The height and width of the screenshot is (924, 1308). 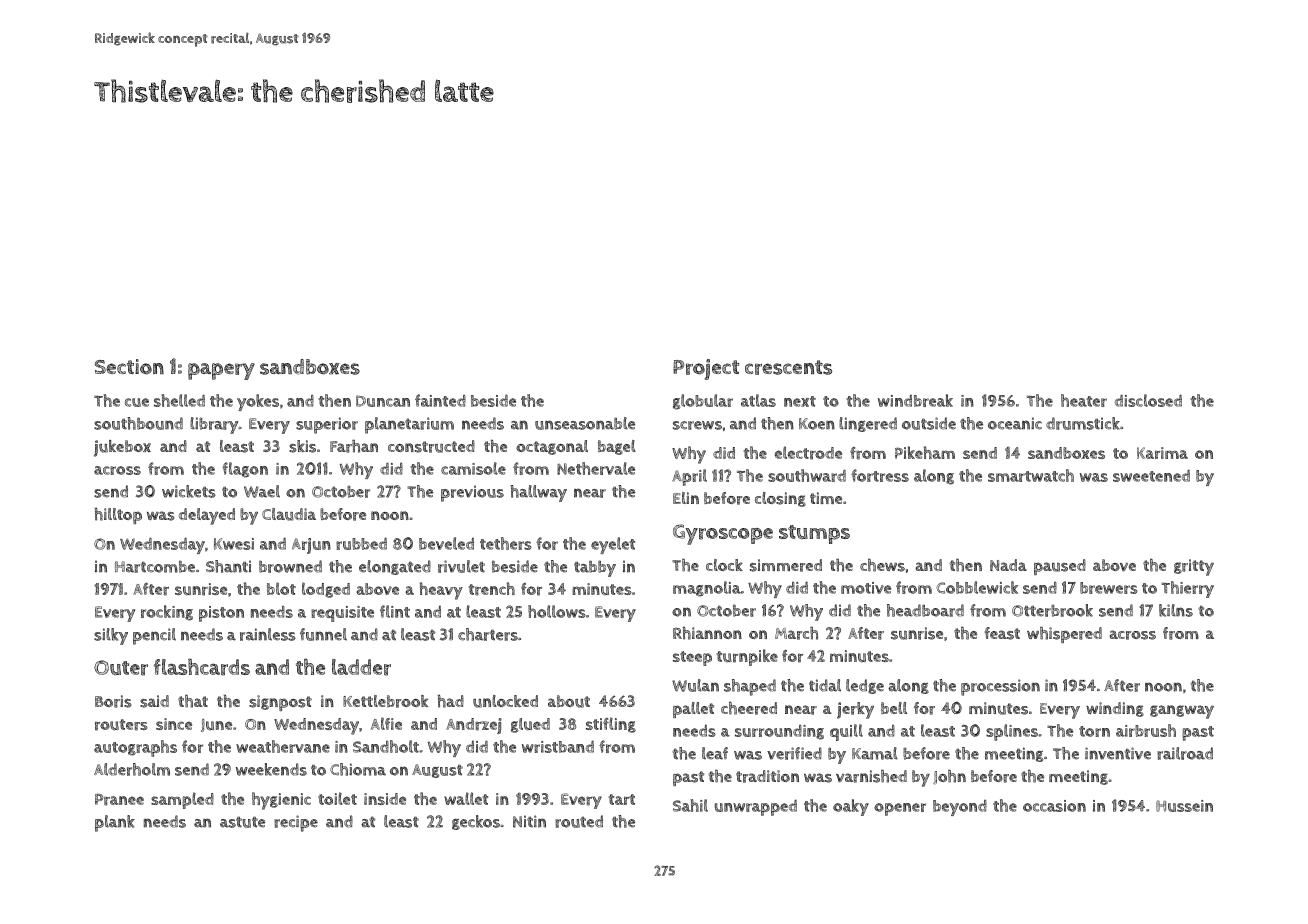 What do you see at coordinates (882, 565) in the screenshot?
I see `chews` at bounding box center [882, 565].
